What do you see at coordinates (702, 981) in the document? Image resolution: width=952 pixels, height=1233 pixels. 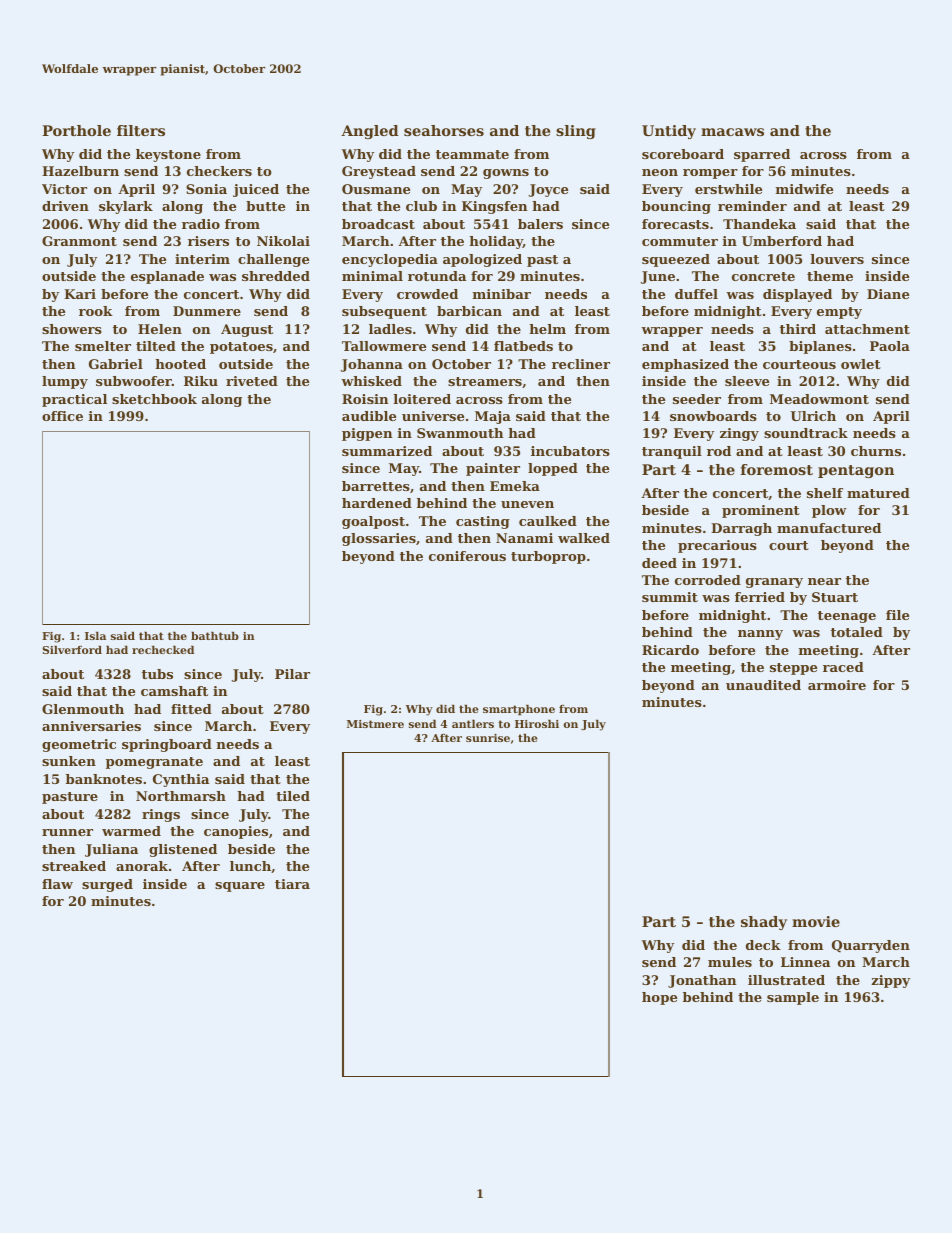 I see `Jonathan` at bounding box center [702, 981].
